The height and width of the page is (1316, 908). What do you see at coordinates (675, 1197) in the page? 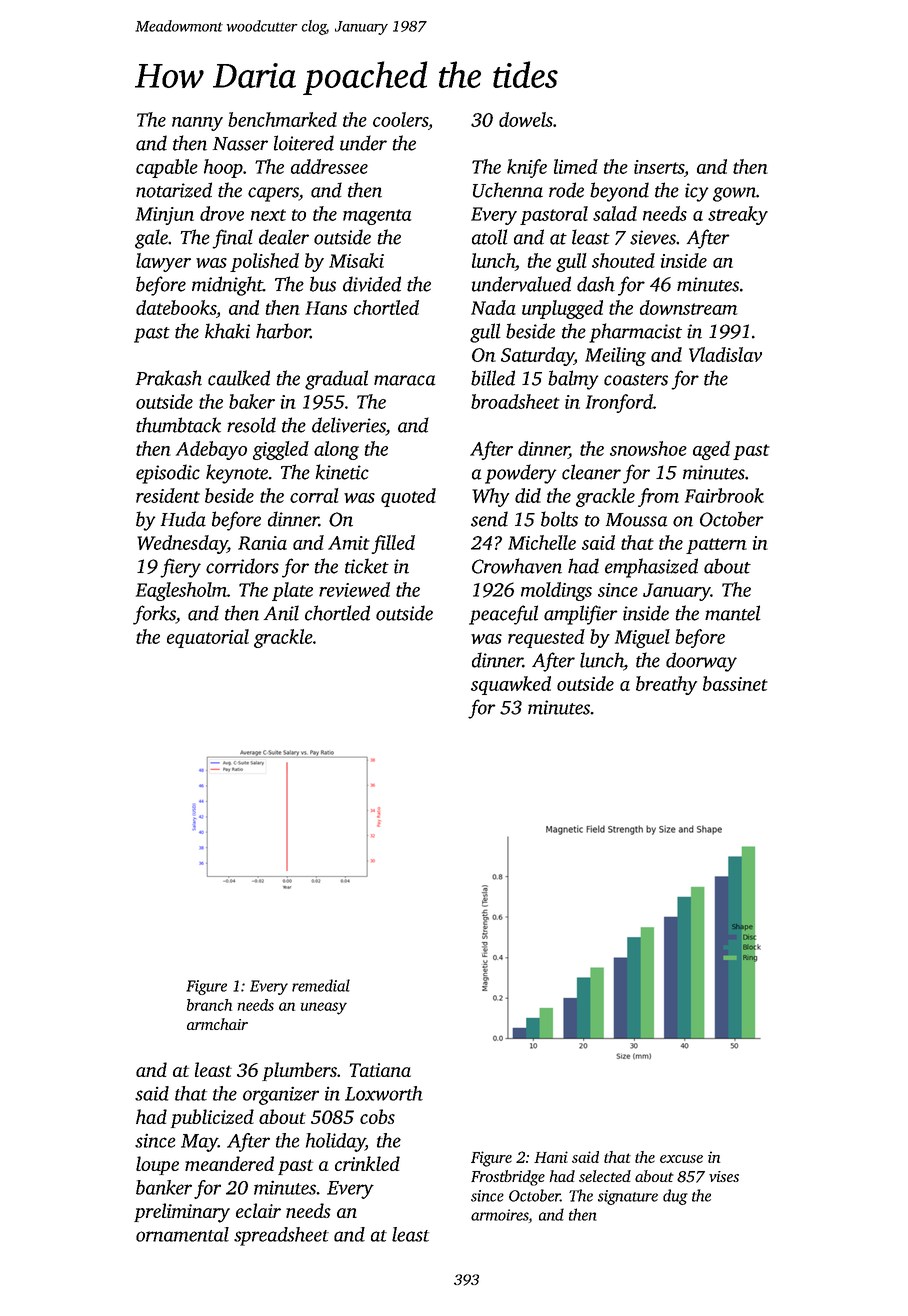
I see `dug` at bounding box center [675, 1197].
